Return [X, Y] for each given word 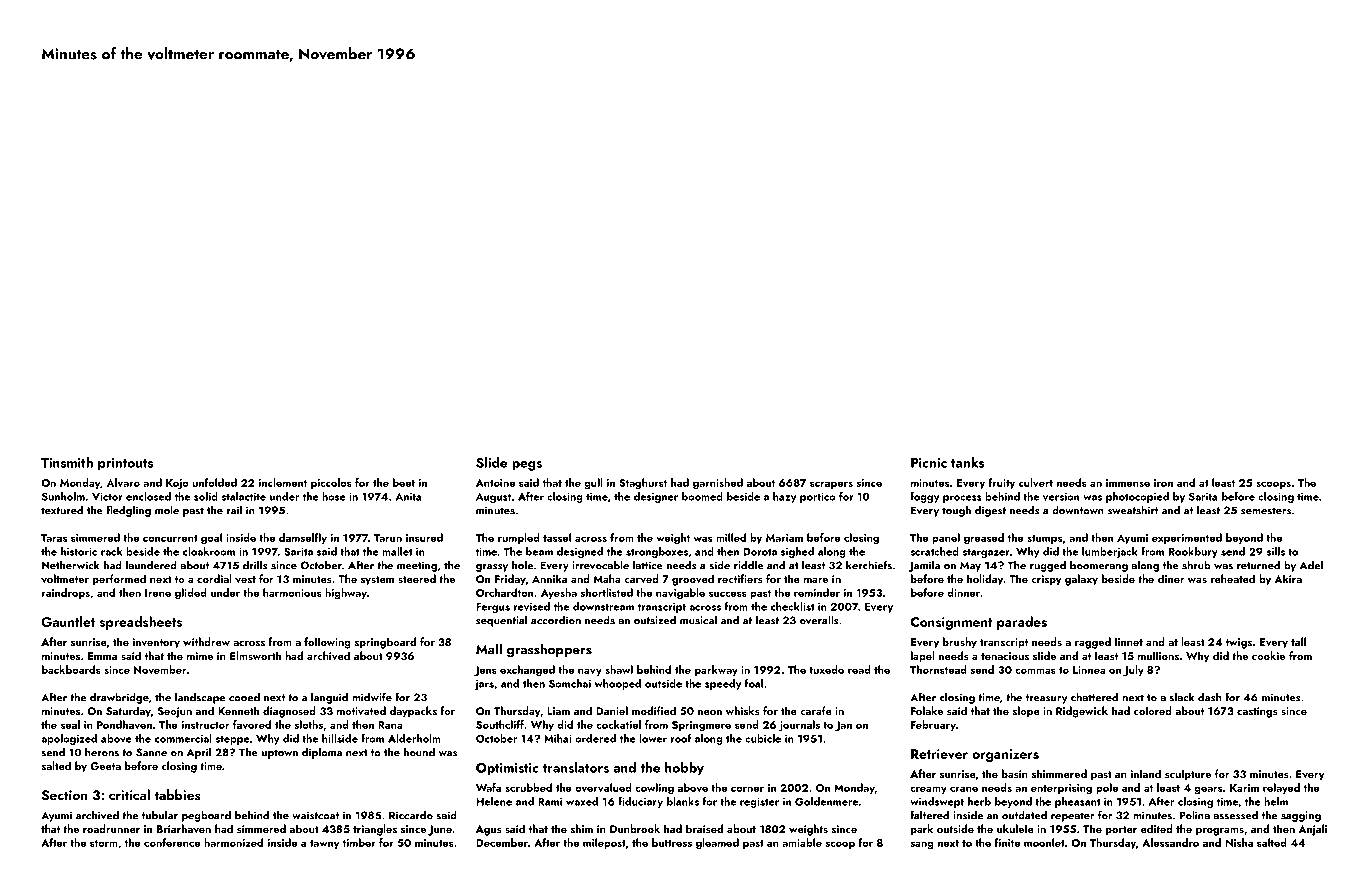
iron [1163, 483]
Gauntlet [68, 621]
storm [104, 843]
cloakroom [209, 551]
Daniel [612, 710]
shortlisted [607, 592]
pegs [527, 466]
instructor [205, 725]
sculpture [1188, 775]
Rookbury [1193, 552]
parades [1022, 623]
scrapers [831, 485]
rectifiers [740, 578]
